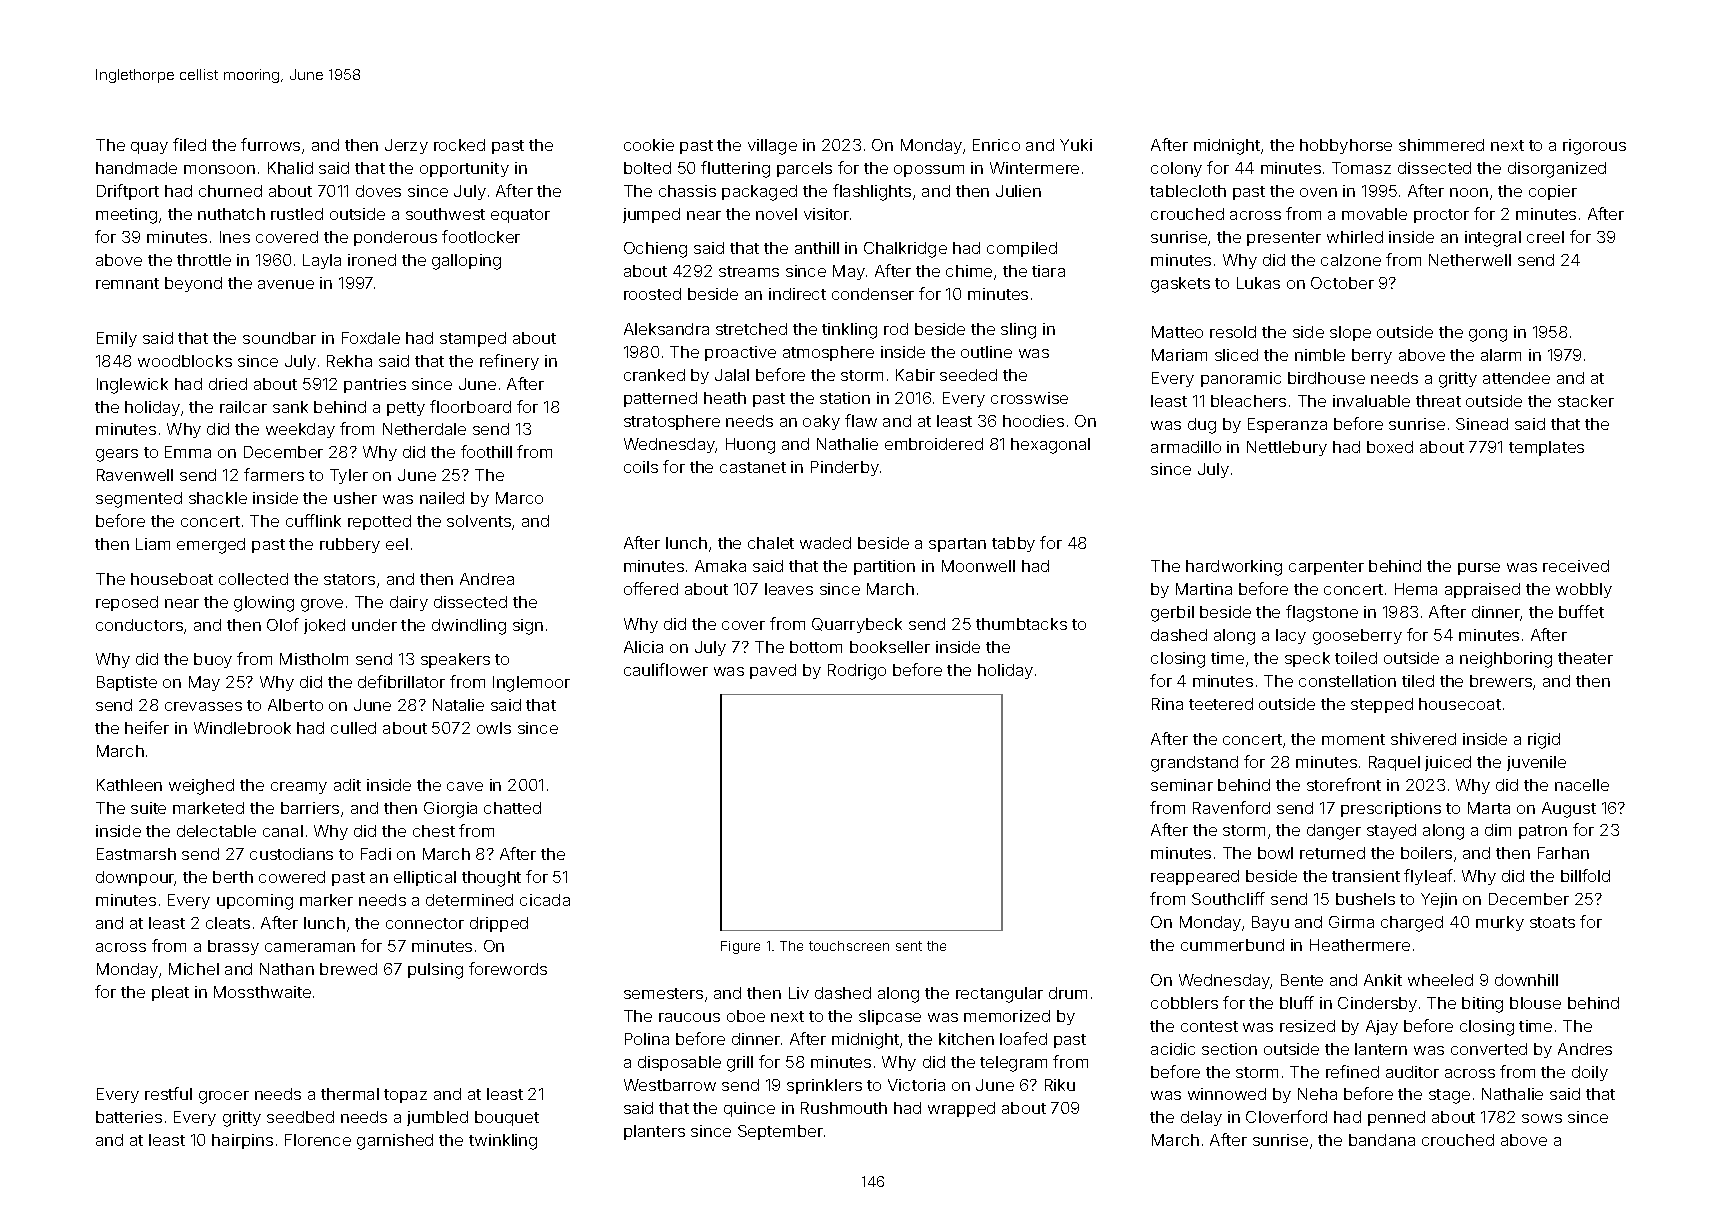 The image size is (1723, 1218). What do you see at coordinates (1501, 355) in the screenshot?
I see `alarm` at bounding box center [1501, 355].
